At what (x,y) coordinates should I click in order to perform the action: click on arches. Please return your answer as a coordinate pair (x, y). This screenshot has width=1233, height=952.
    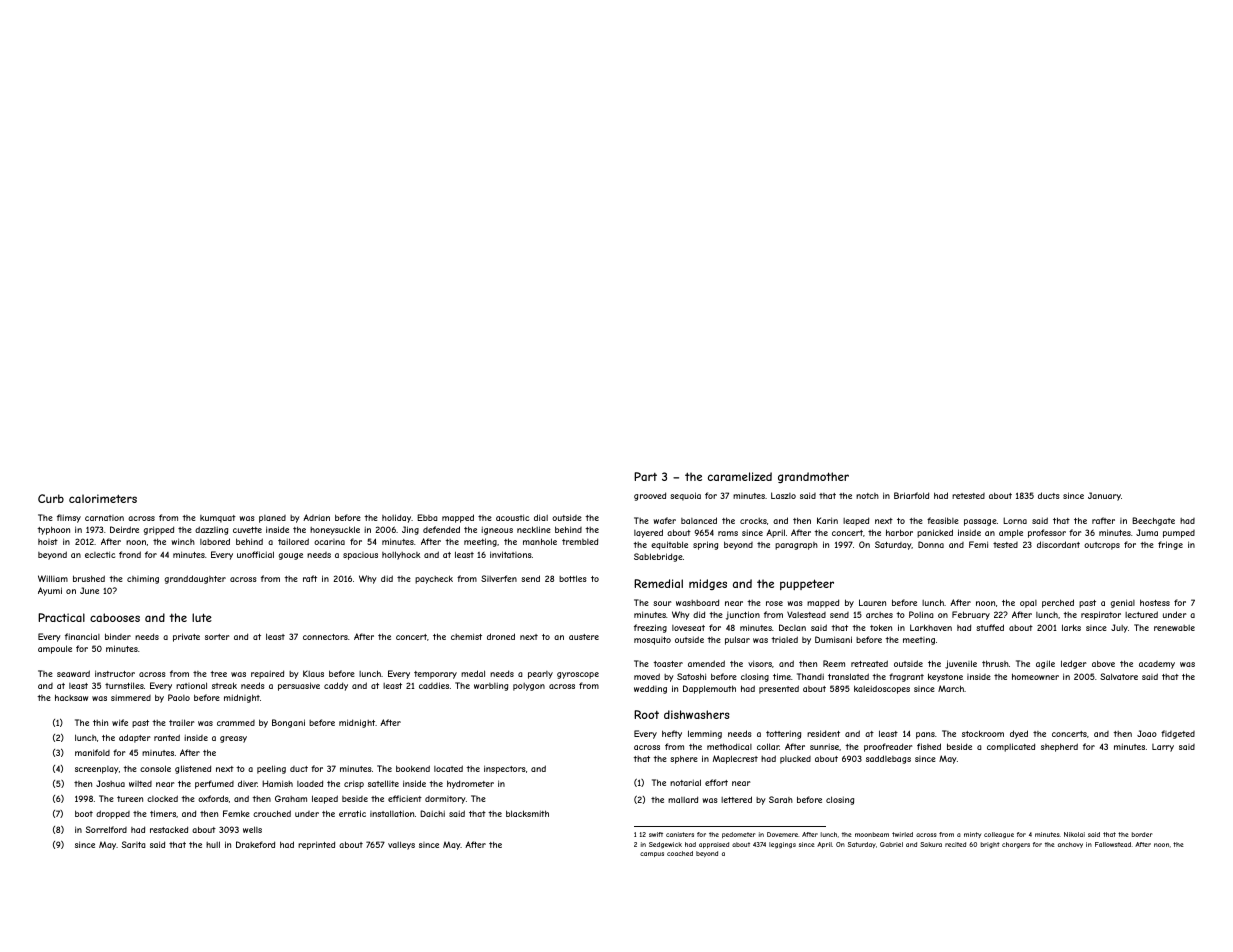
    Looking at the image, I should click on (879, 615).
